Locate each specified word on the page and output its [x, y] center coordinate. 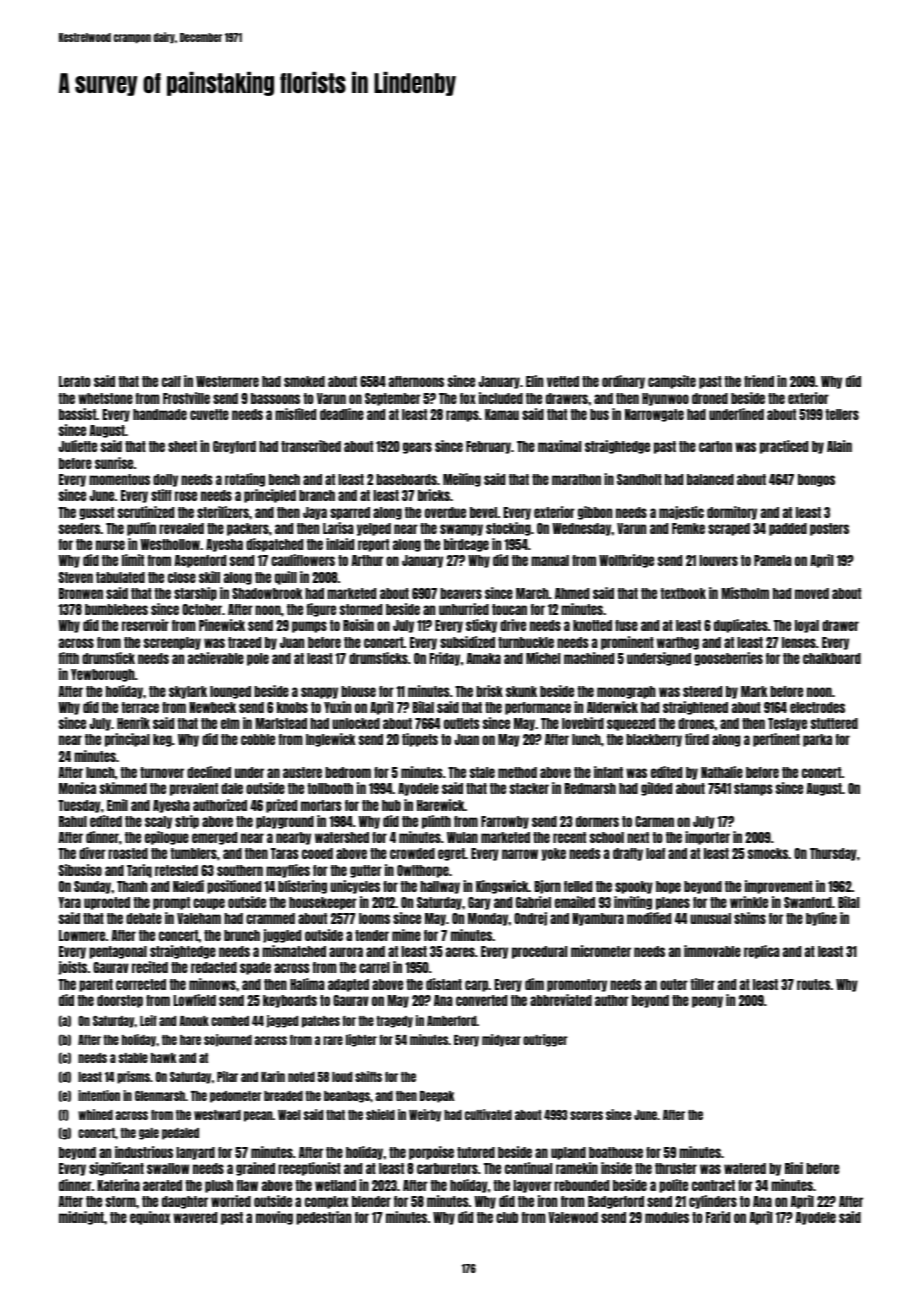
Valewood [573, 1217]
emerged [214, 838]
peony [707, 1002]
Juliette [77, 446]
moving [274, 1218]
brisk [489, 691]
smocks [768, 853]
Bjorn [547, 887]
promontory [577, 985]
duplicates [741, 626]
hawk [164, 1058]
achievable [216, 658]
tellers [842, 414]
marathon [576, 479]
